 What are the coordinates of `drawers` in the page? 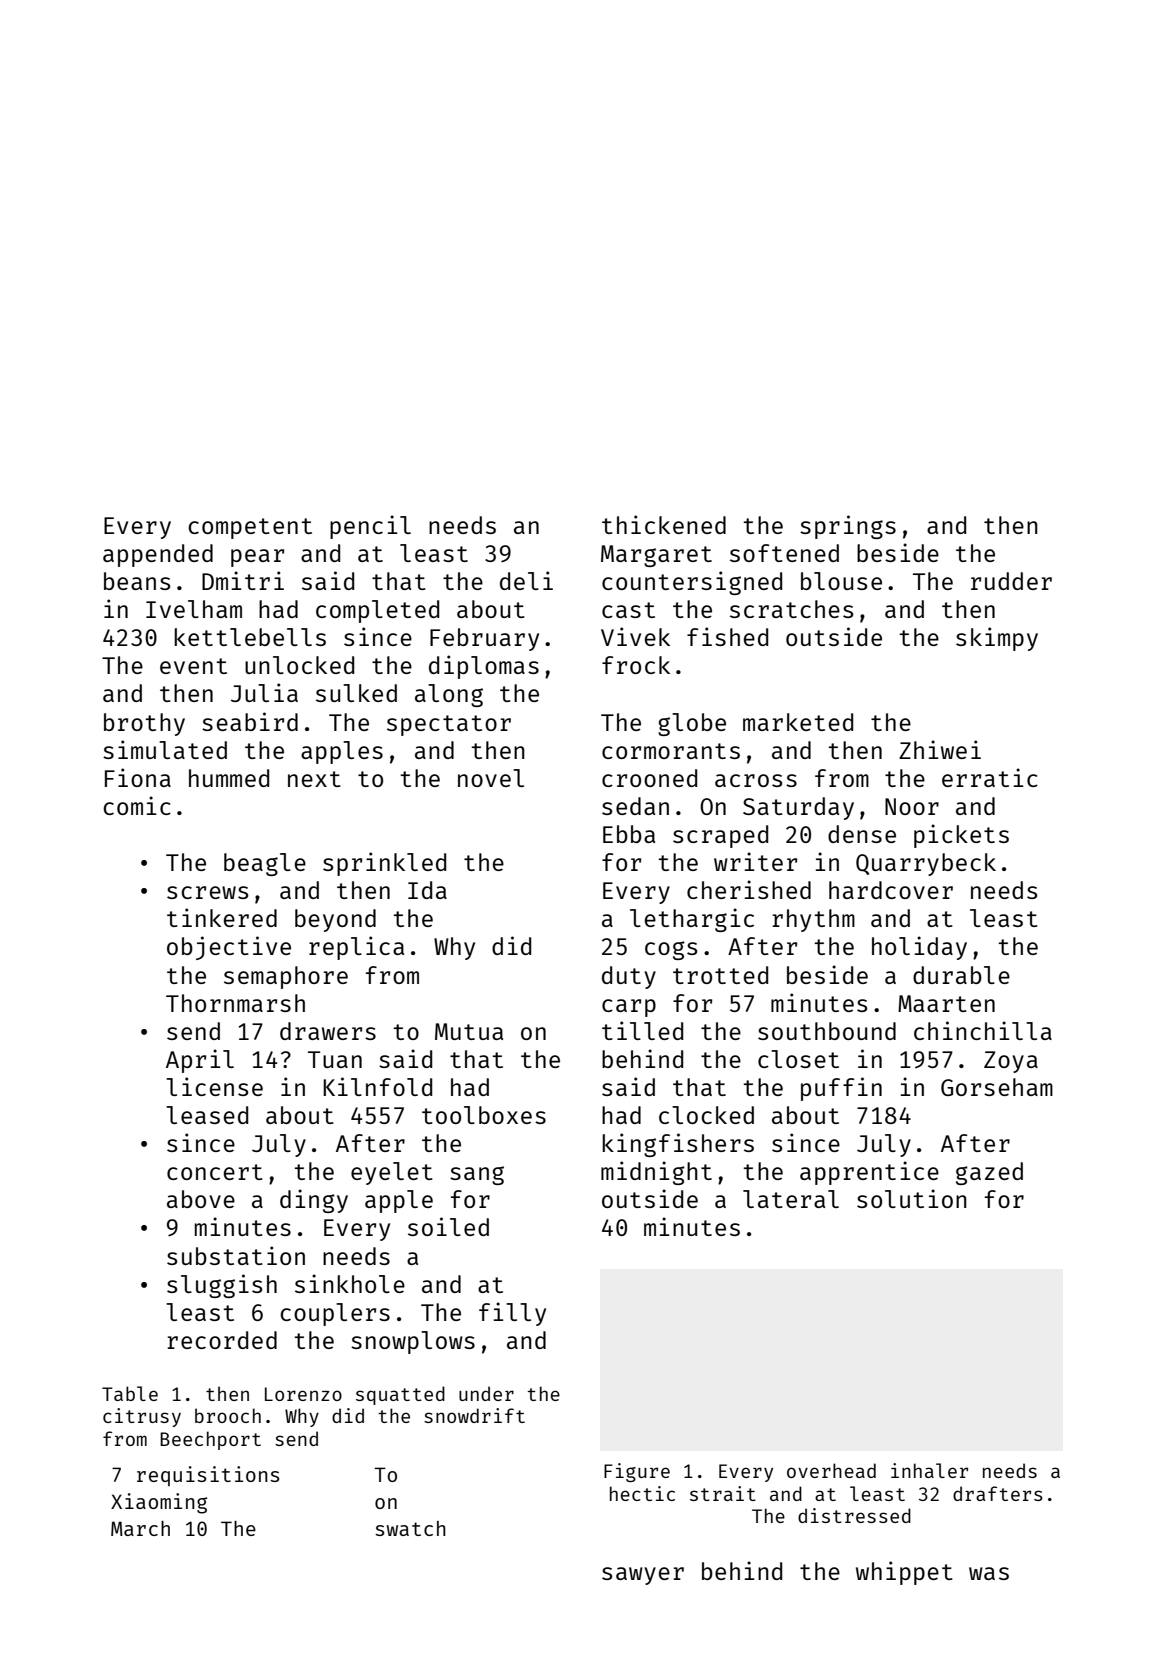 It's located at (328, 1031).
